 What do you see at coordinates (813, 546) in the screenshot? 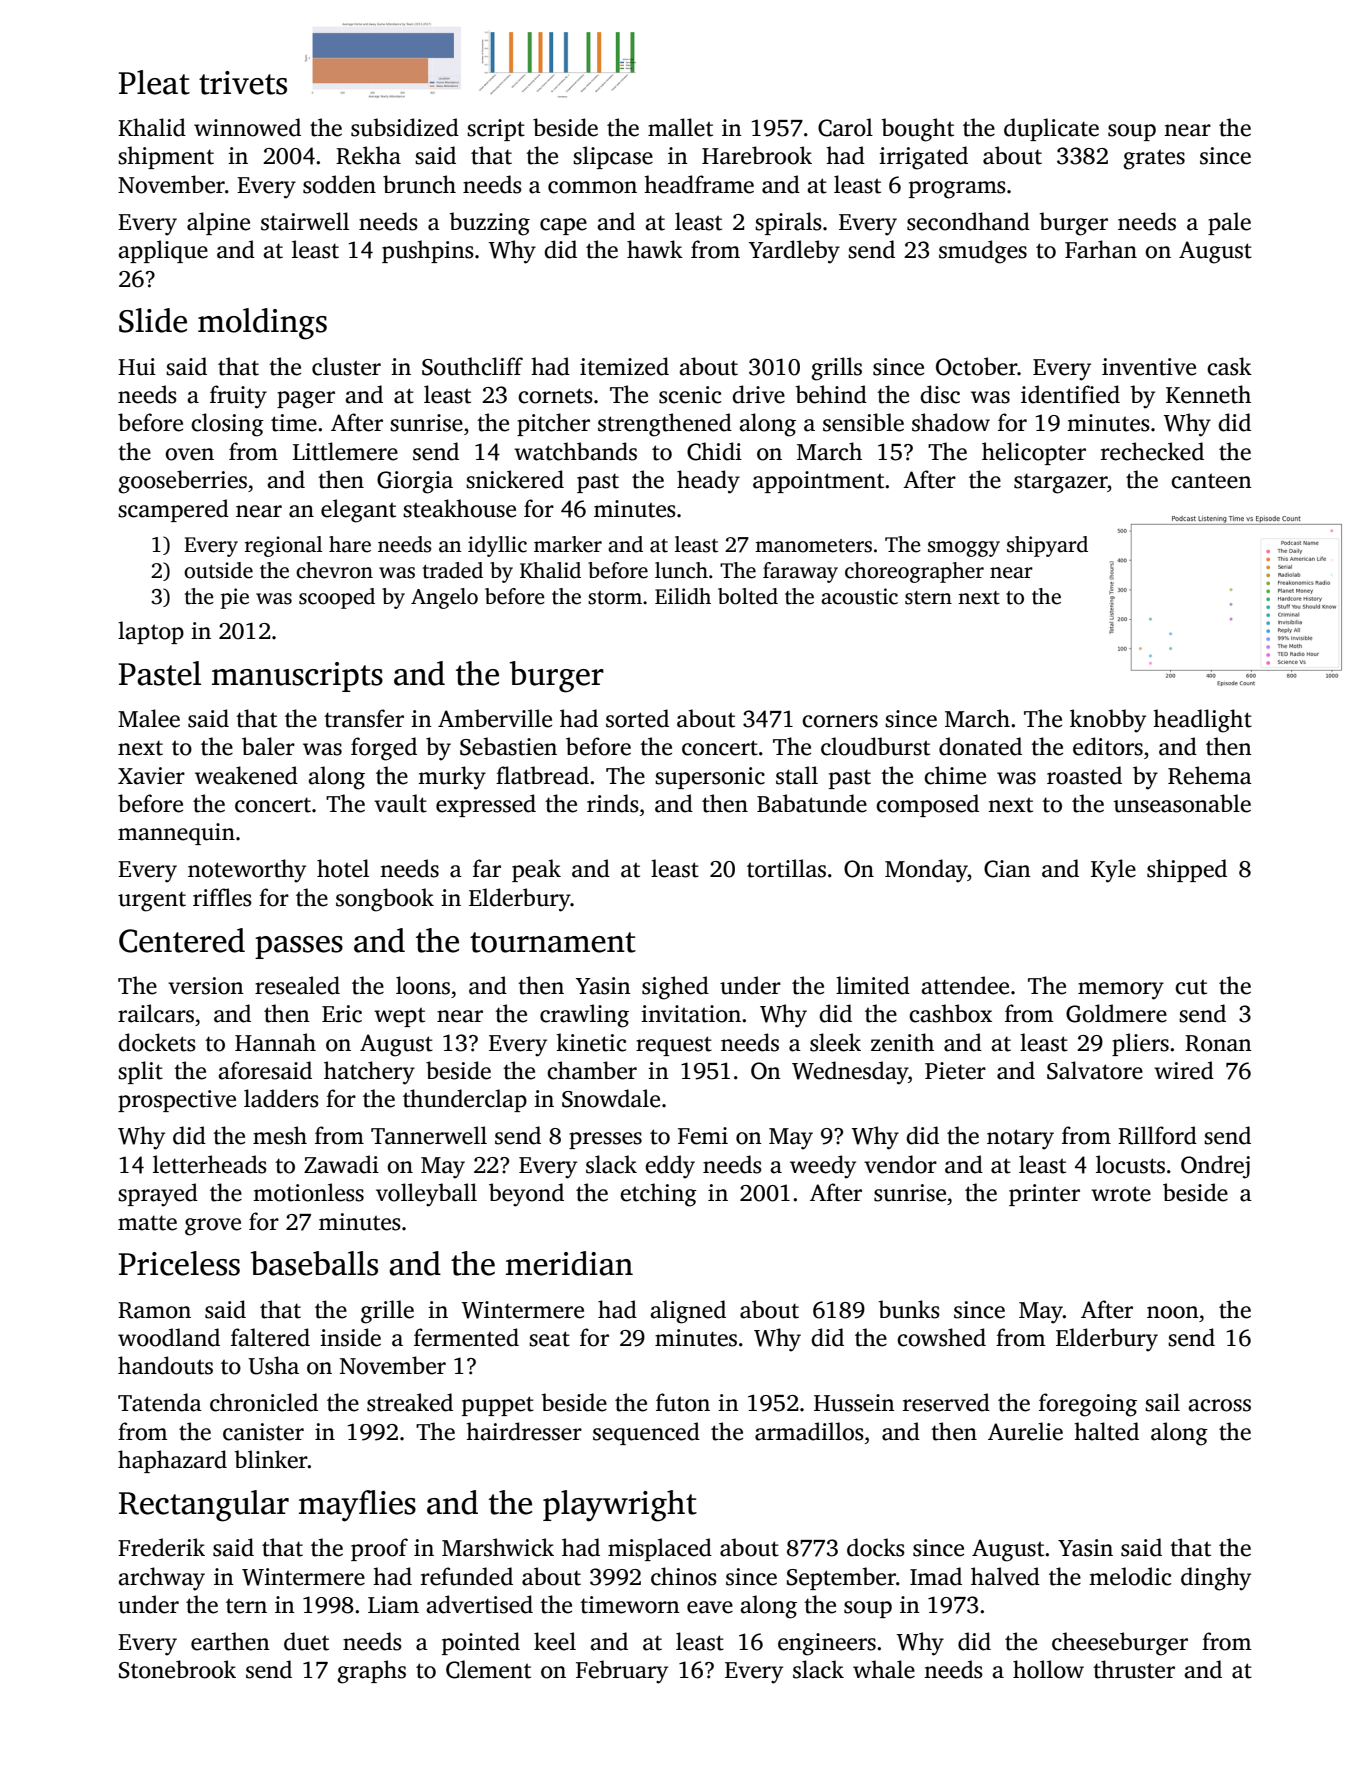
I see `manometers` at bounding box center [813, 546].
